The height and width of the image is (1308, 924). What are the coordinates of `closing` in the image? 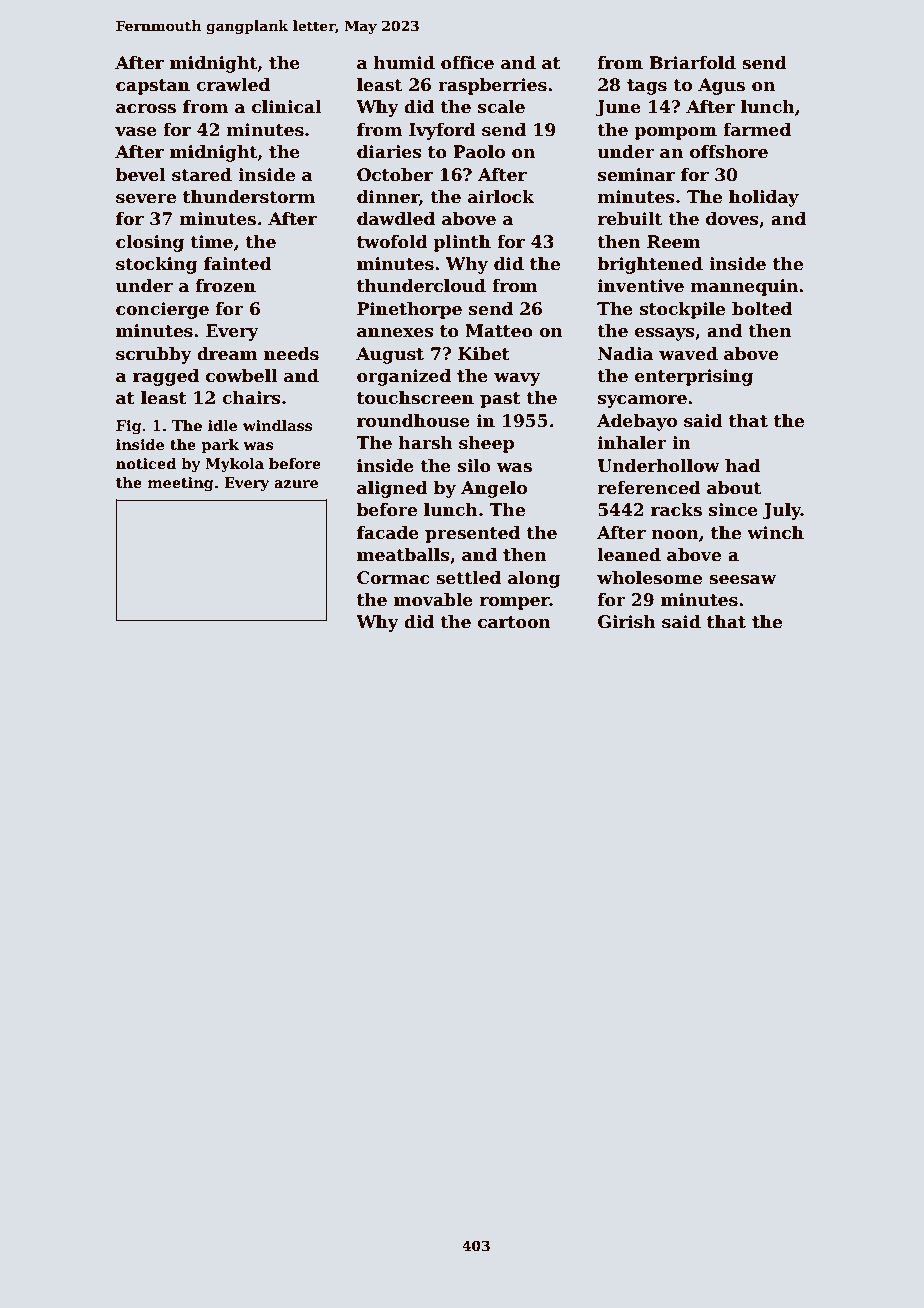 It's located at (150, 243).
